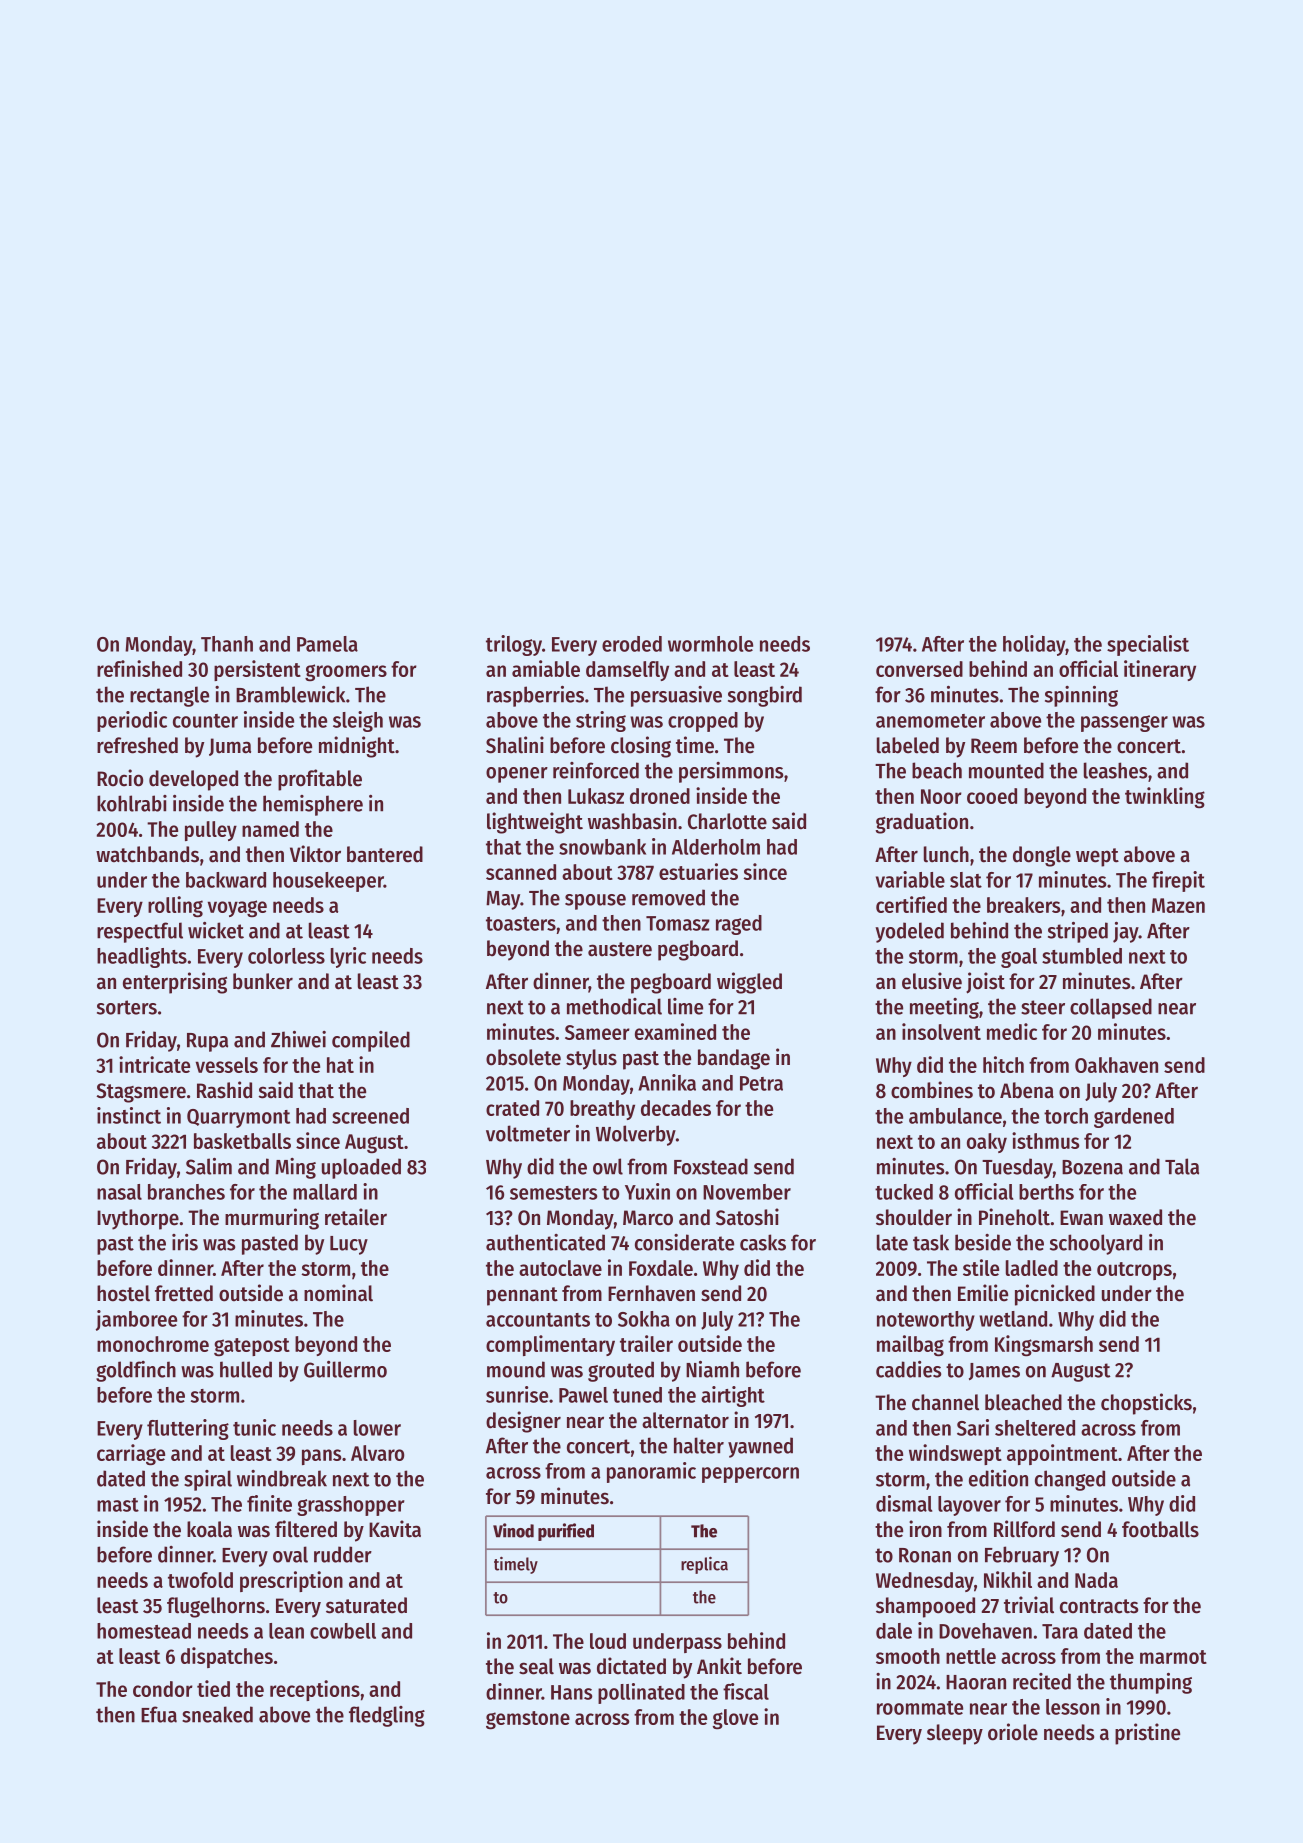 This screenshot has height=1843, width=1303. I want to click on sleepy, so click(955, 1734).
